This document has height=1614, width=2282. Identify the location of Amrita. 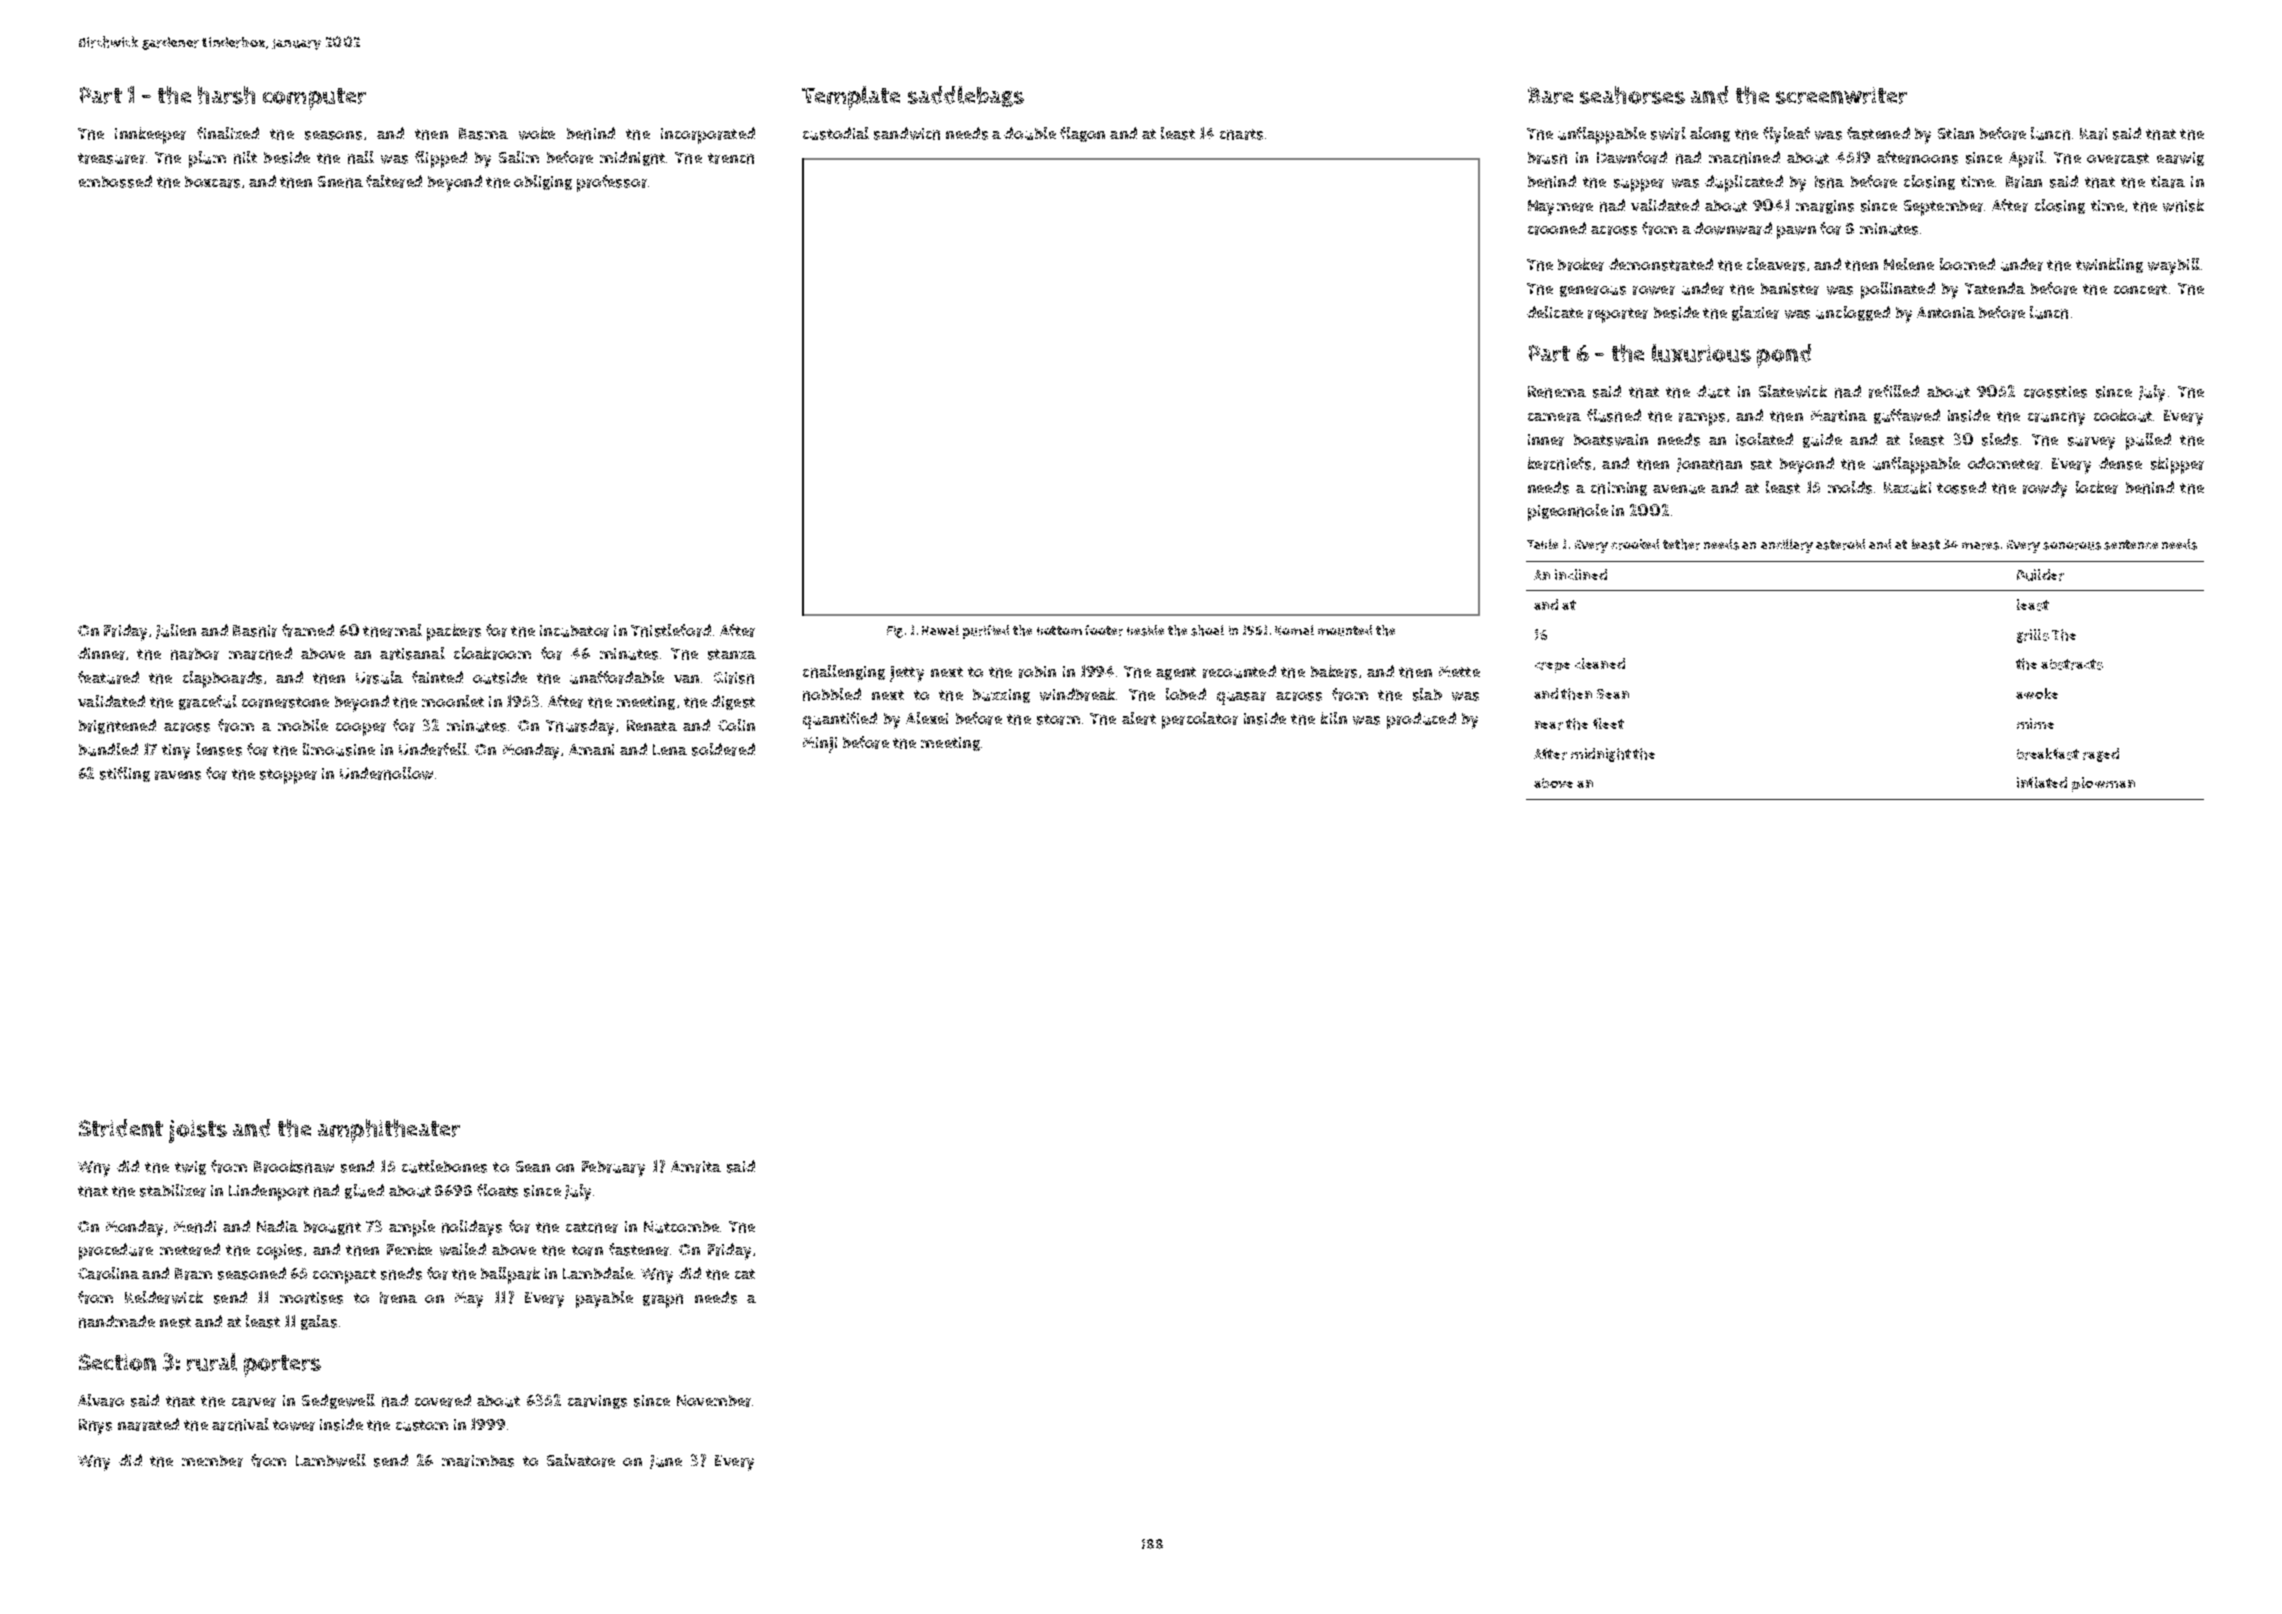
(696, 1167).
